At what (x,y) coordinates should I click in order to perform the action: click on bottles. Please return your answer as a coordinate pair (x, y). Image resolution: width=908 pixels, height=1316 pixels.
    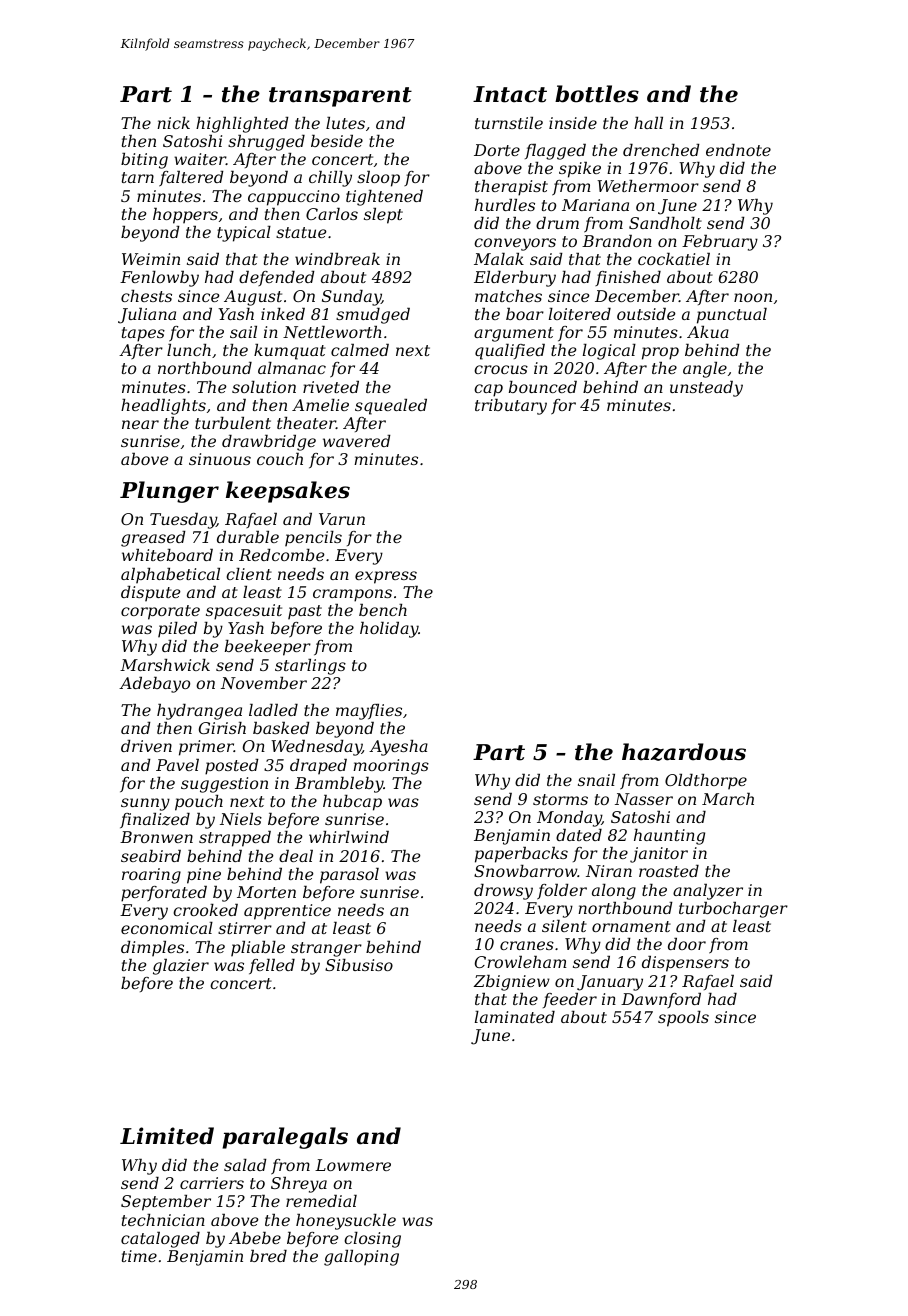
    Looking at the image, I should click on (597, 94).
